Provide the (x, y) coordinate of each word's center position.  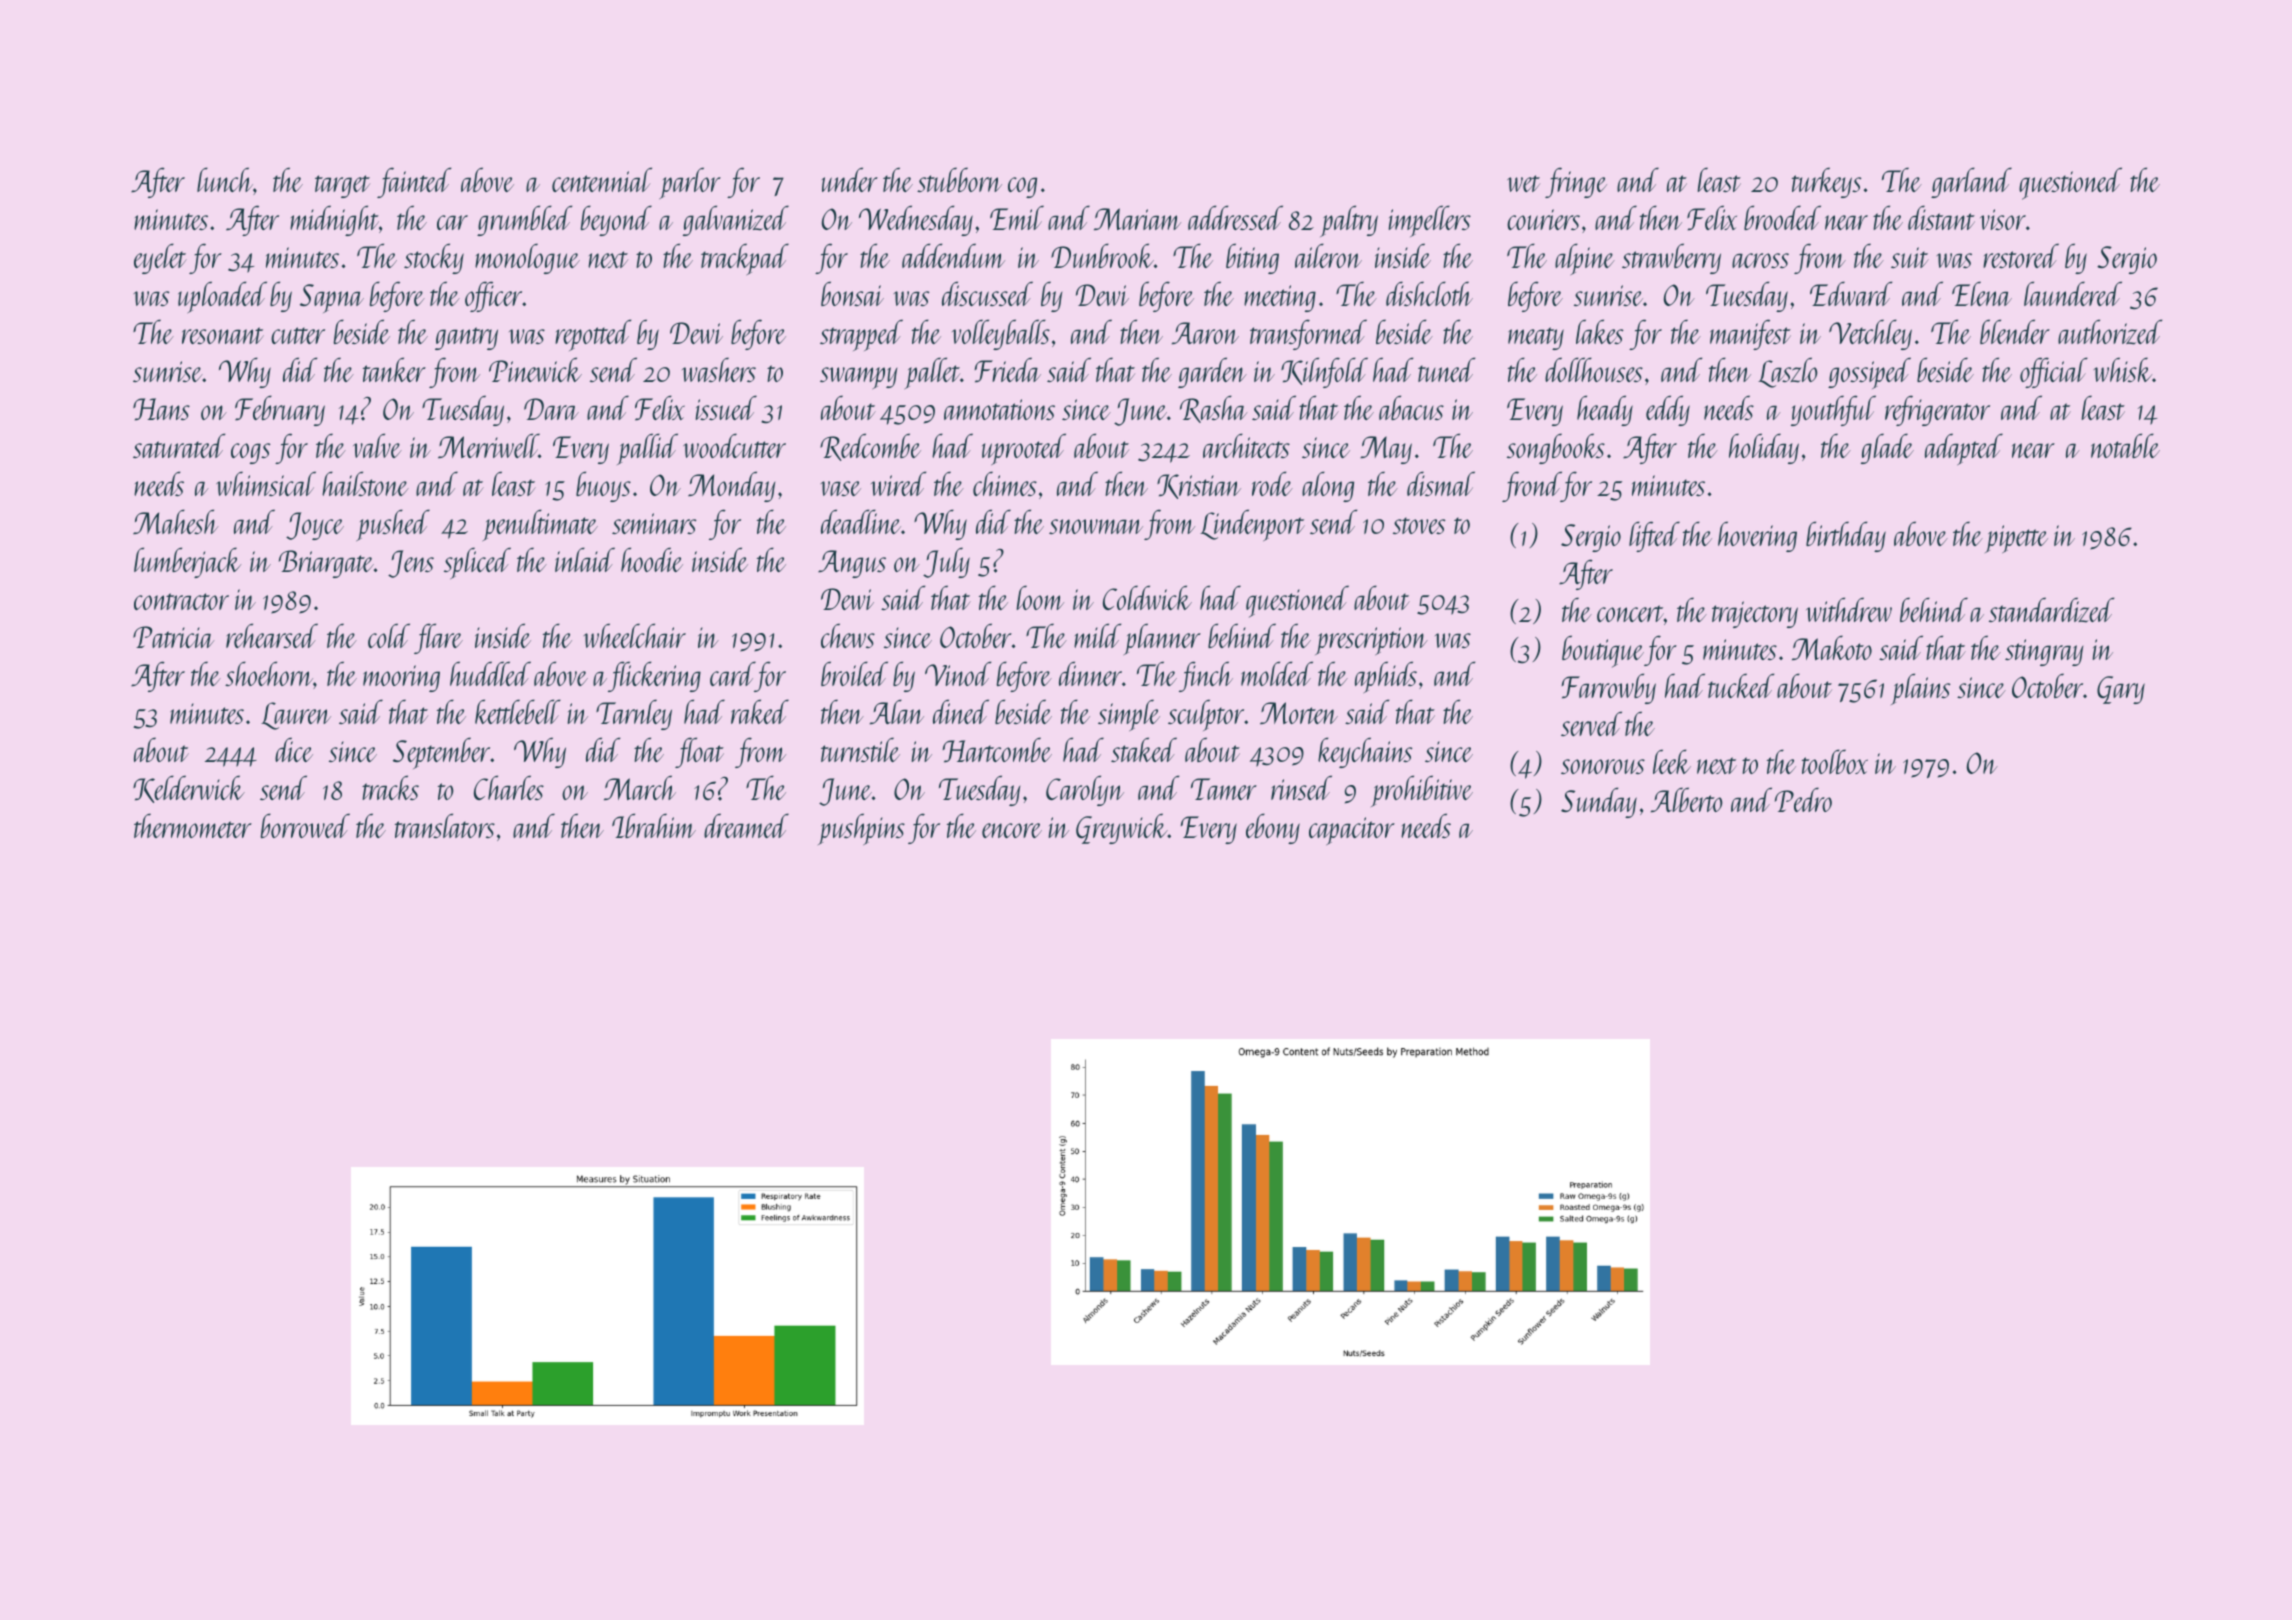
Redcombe (870, 447)
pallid (647, 449)
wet (1523, 183)
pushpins (861, 829)
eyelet (160, 258)
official (2054, 372)
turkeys (1826, 182)
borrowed (305, 825)
